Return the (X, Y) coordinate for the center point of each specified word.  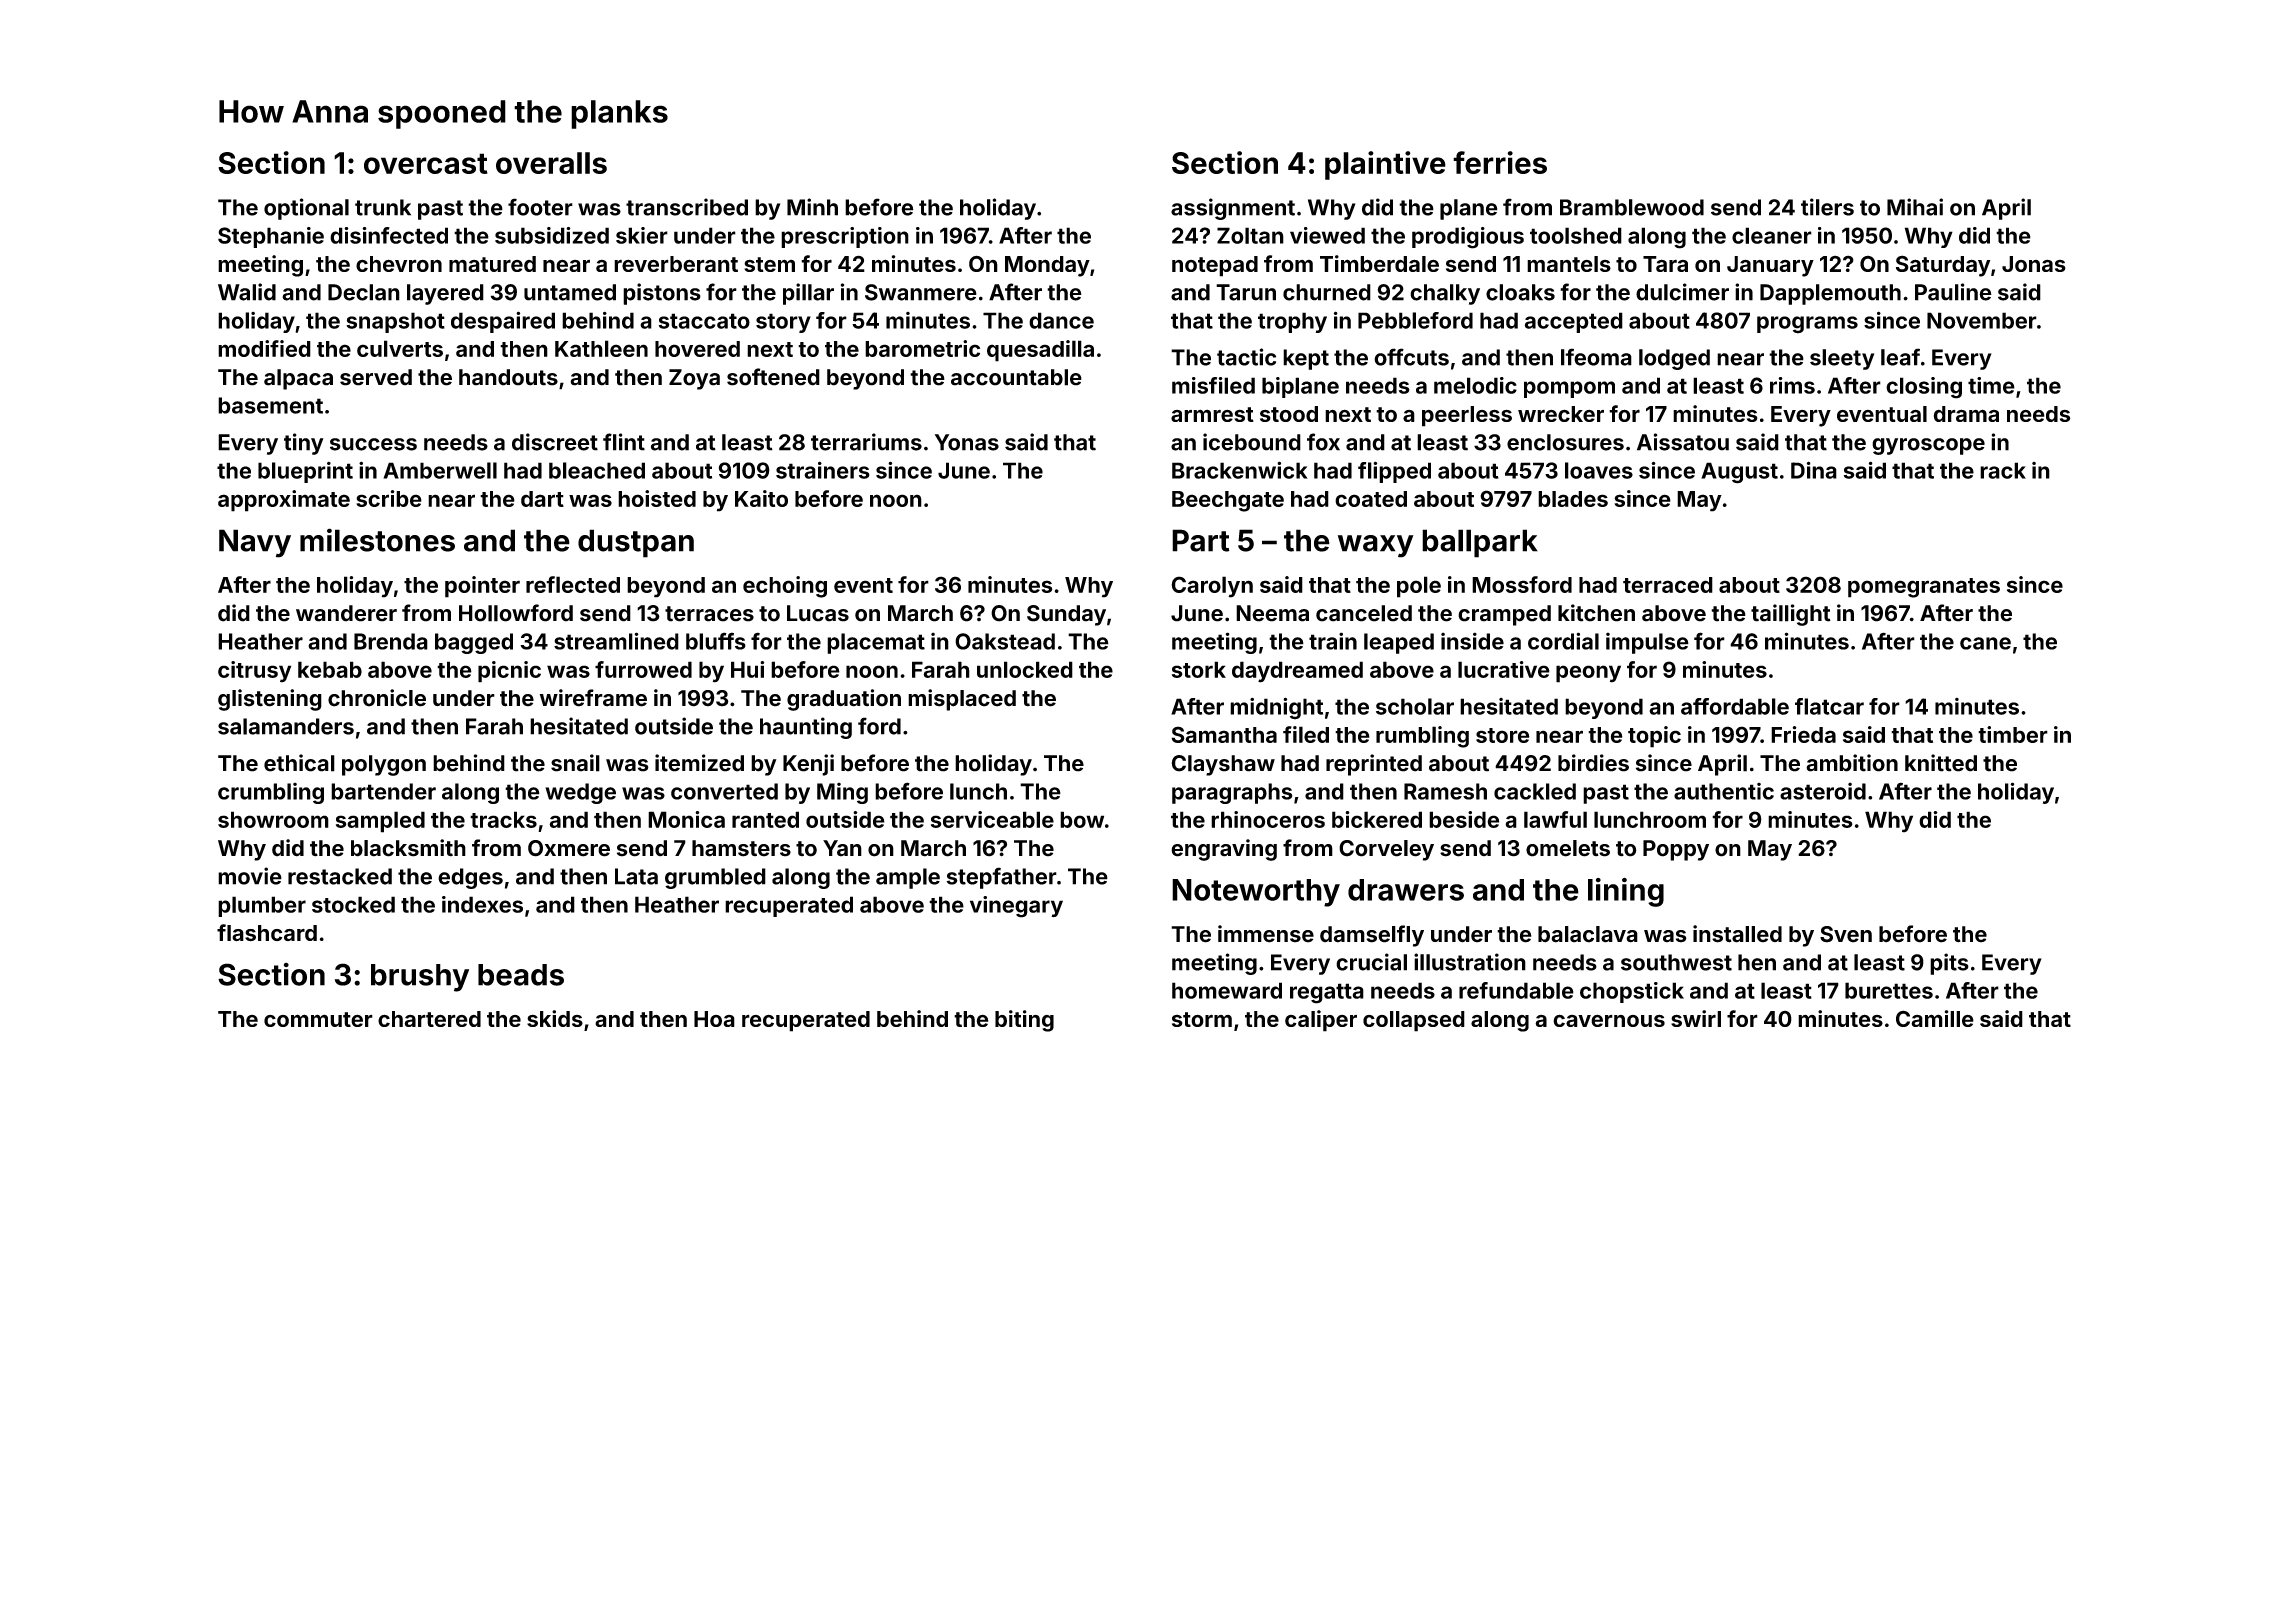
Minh (812, 207)
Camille (1935, 1018)
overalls (551, 163)
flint (624, 442)
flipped (1394, 472)
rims (1792, 385)
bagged (474, 643)
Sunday (1066, 615)
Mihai (1915, 207)
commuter (318, 1019)
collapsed (1414, 1021)
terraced (1668, 585)
